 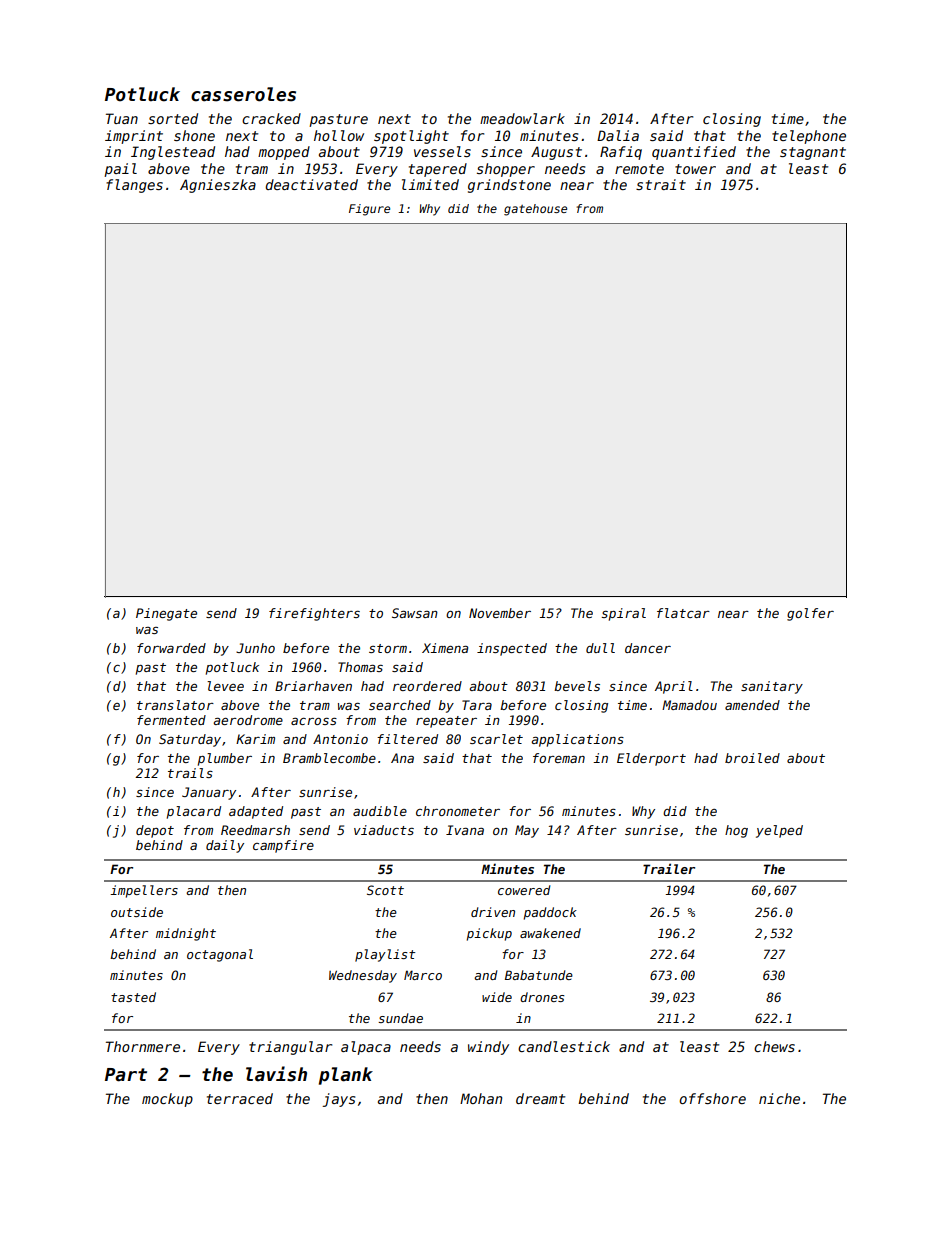 I want to click on shopper, so click(x=506, y=170).
